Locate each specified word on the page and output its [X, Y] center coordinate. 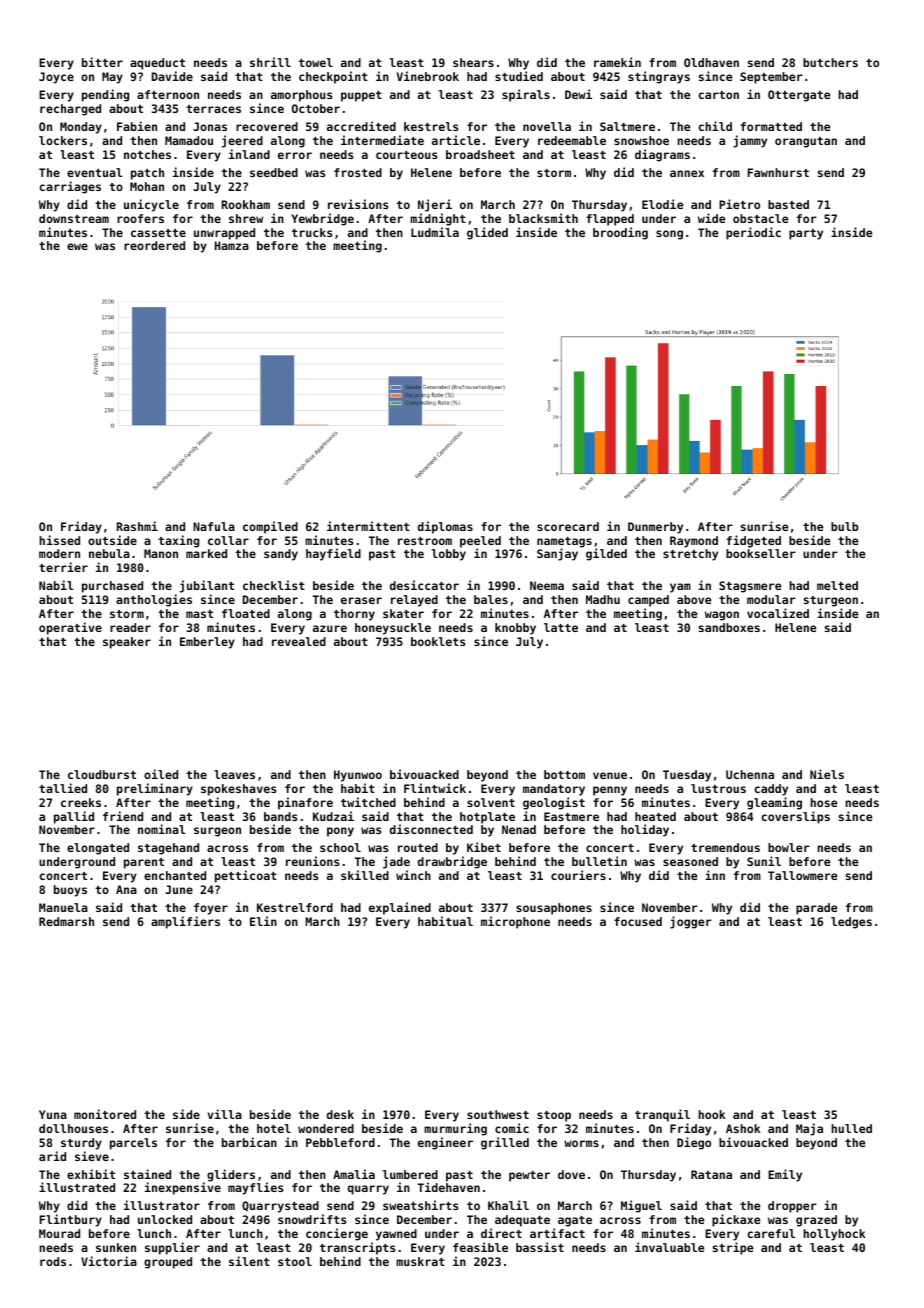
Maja [809, 1129]
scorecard [568, 526]
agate [575, 1221]
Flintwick [435, 788]
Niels [827, 774]
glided [487, 233]
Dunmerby [655, 528]
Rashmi [137, 526]
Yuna [53, 1114]
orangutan [806, 142]
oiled [161, 774]
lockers [63, 140]
